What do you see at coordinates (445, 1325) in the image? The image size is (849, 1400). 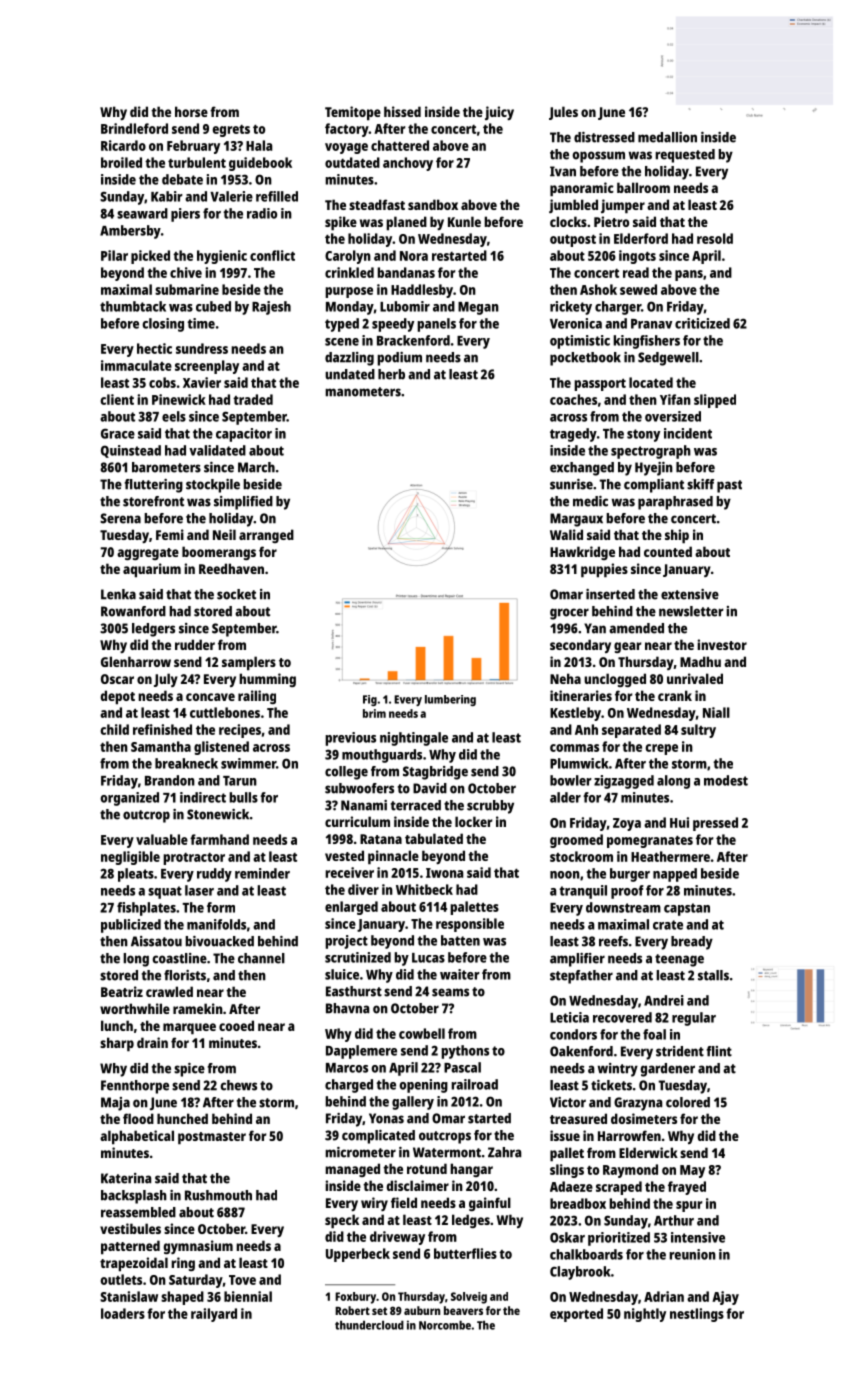 I see `Norcombe` at bounding box center [445, 1325].
